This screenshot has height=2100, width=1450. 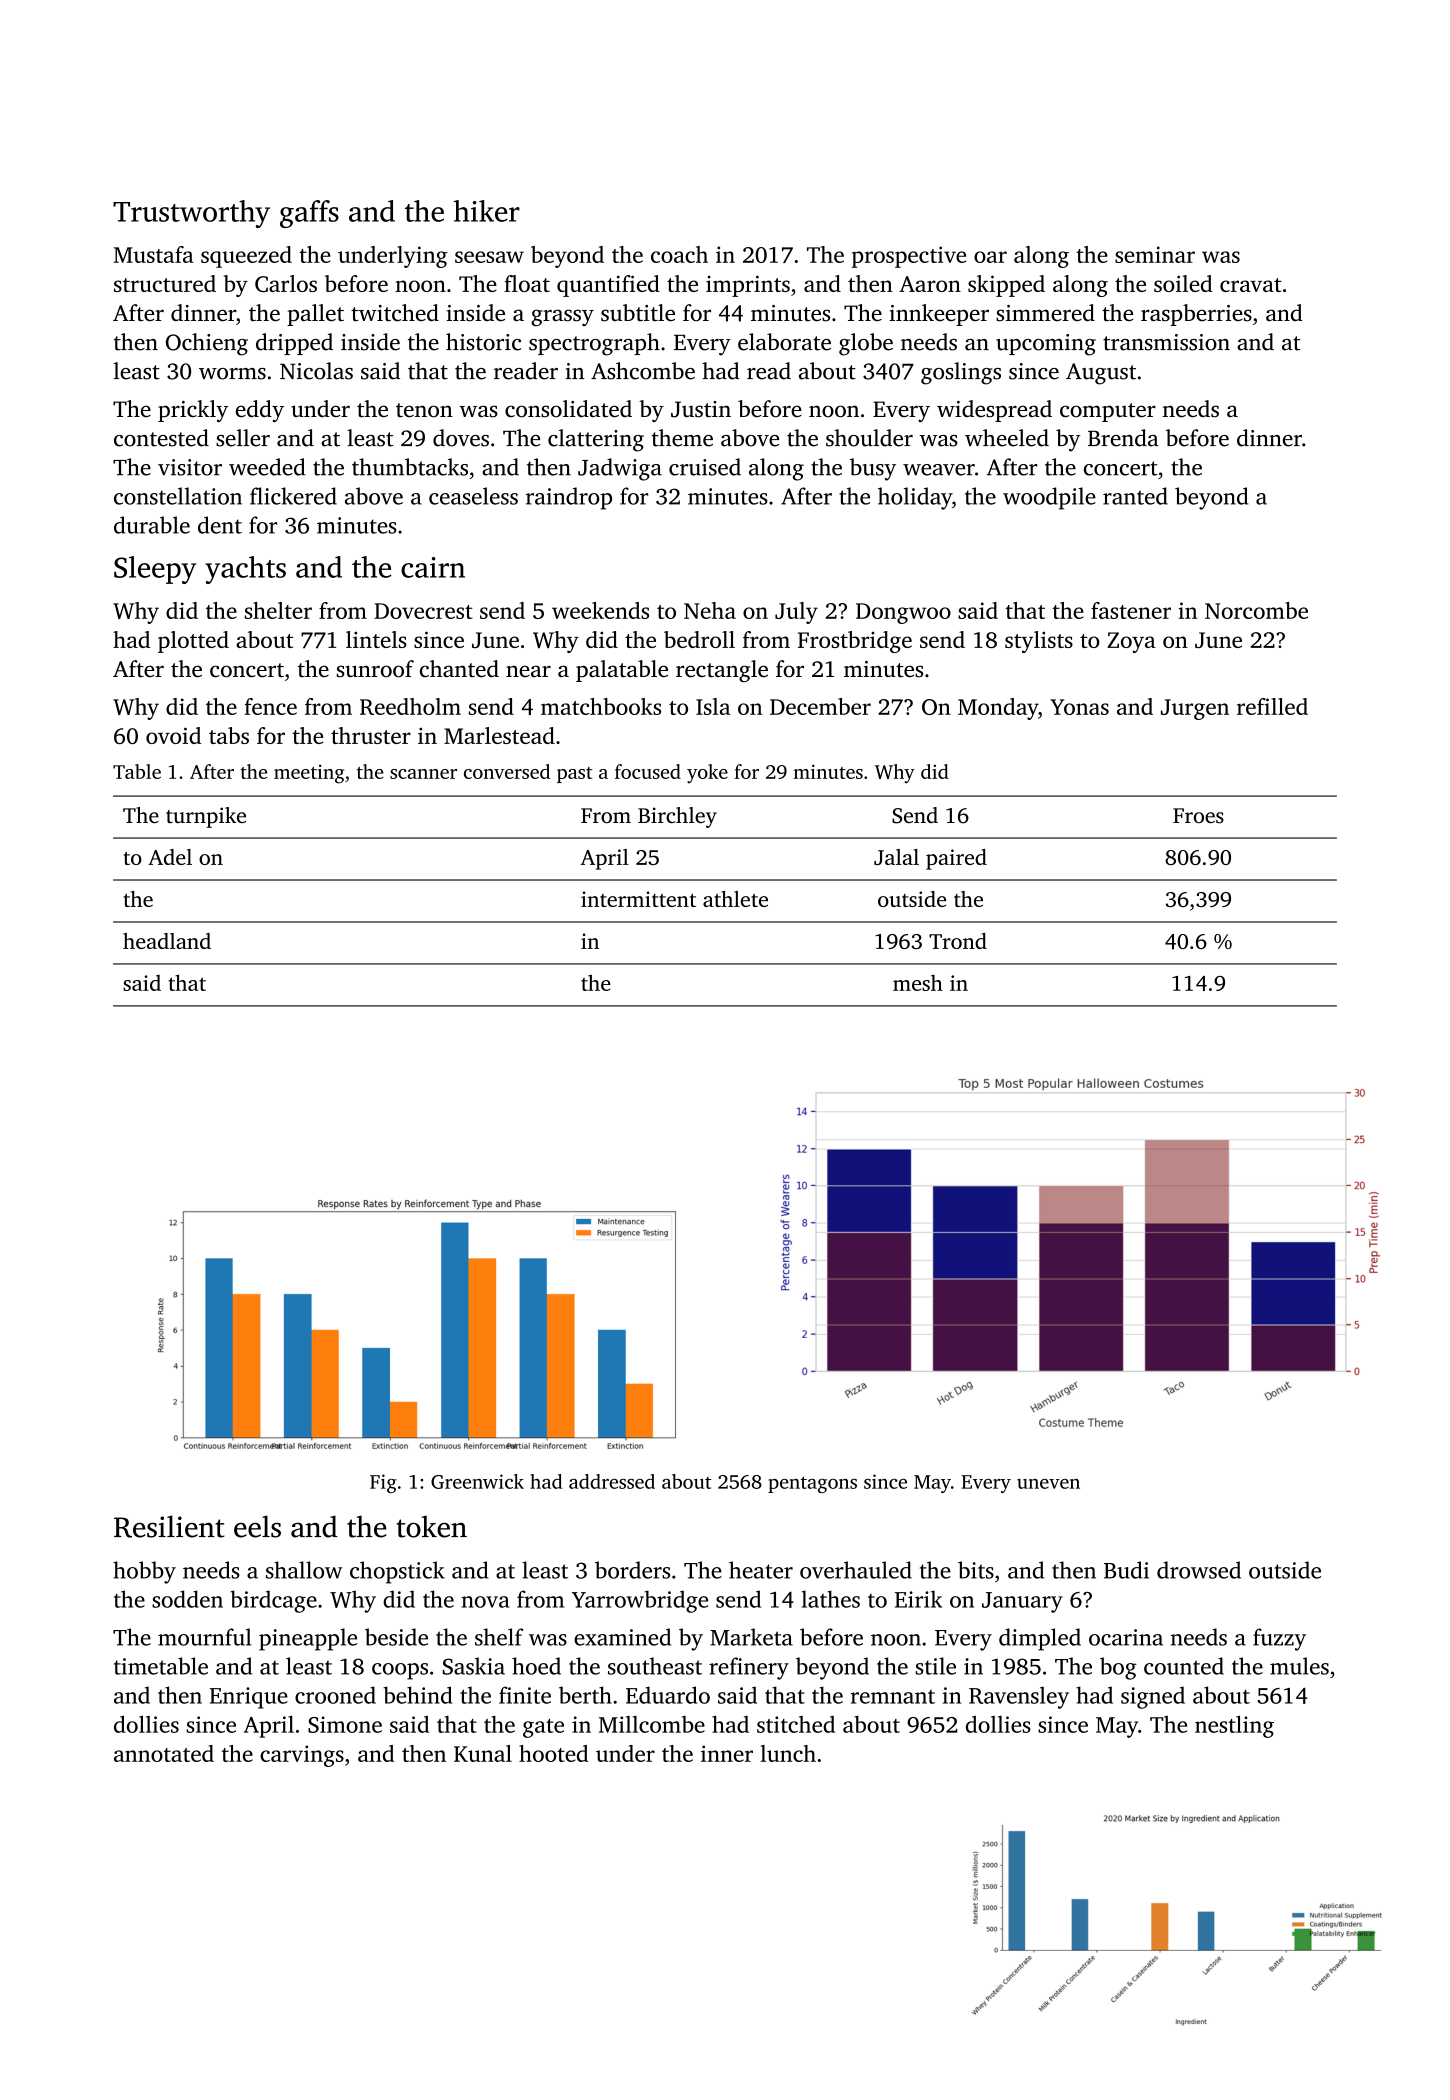 What do you see at coordinates (918, 1599) in the screenshot?
I see `Eirik` at bounding box center [918, 1599].
